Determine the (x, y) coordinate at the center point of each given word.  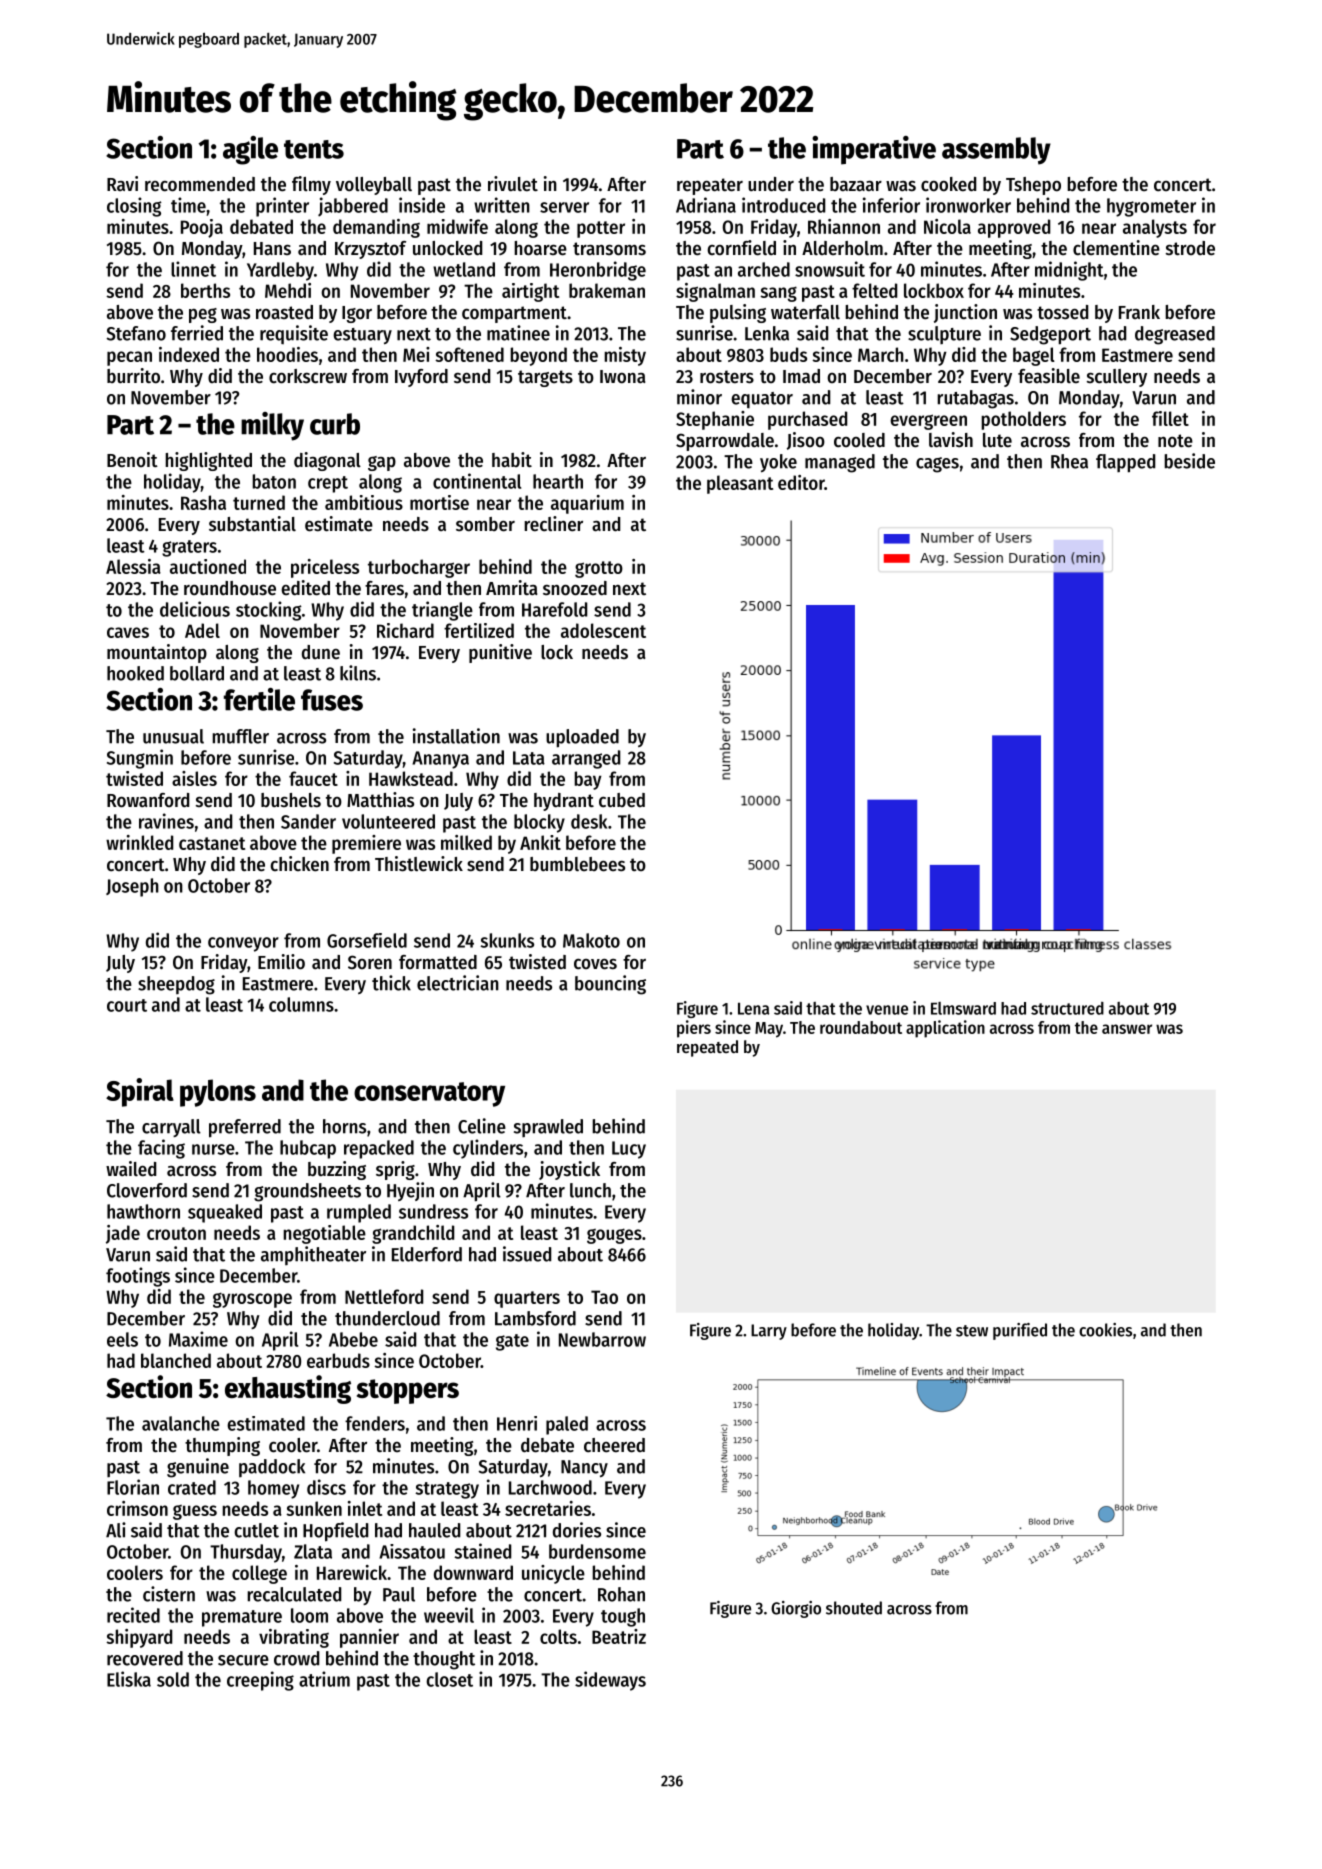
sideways (610, 1681)
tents (314, 149)
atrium (324, 1679)
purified (1020, 1331)
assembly (996, 151)
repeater (710, 186)
